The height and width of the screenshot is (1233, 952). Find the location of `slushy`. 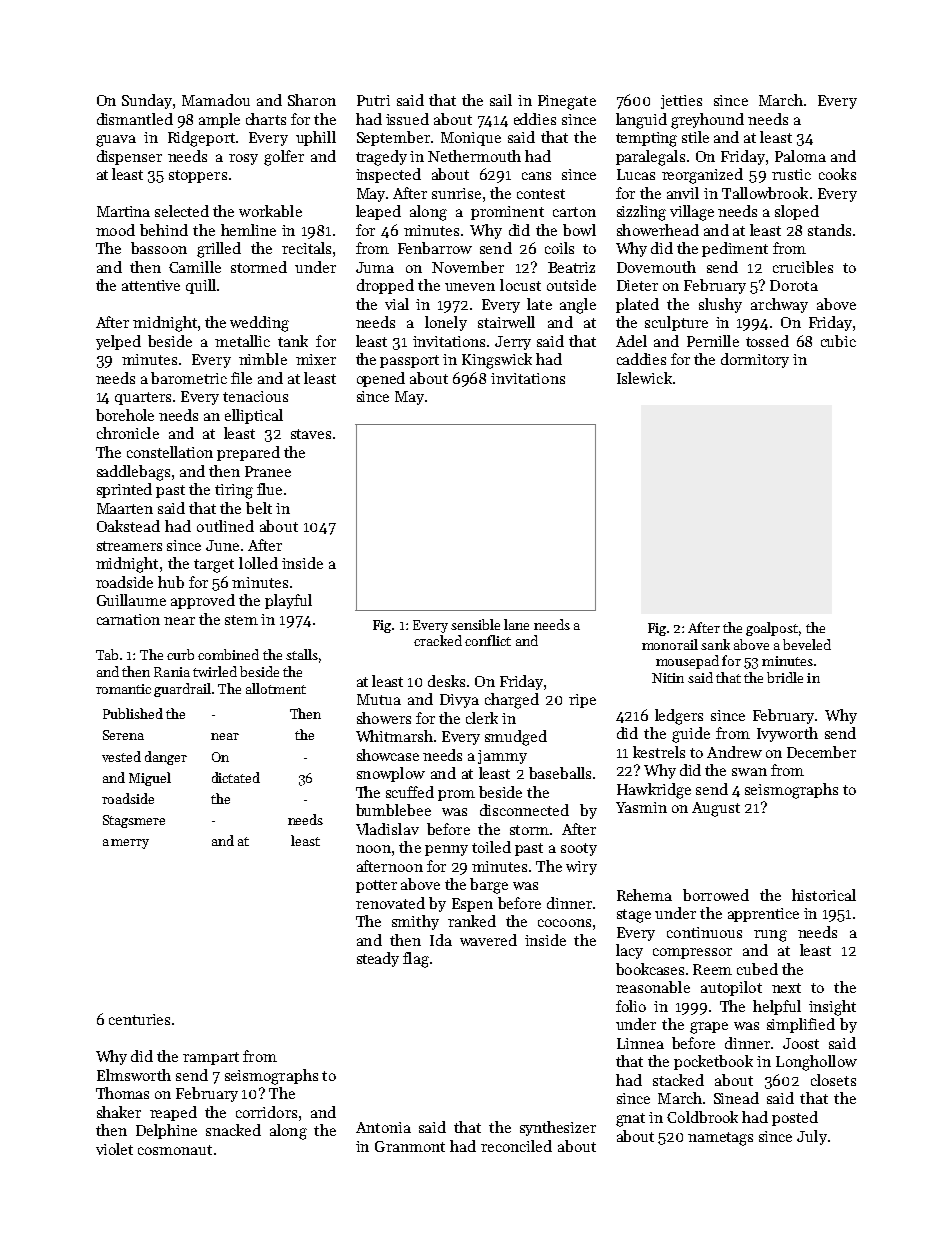

slushy is located at coordinates (720, 305).
